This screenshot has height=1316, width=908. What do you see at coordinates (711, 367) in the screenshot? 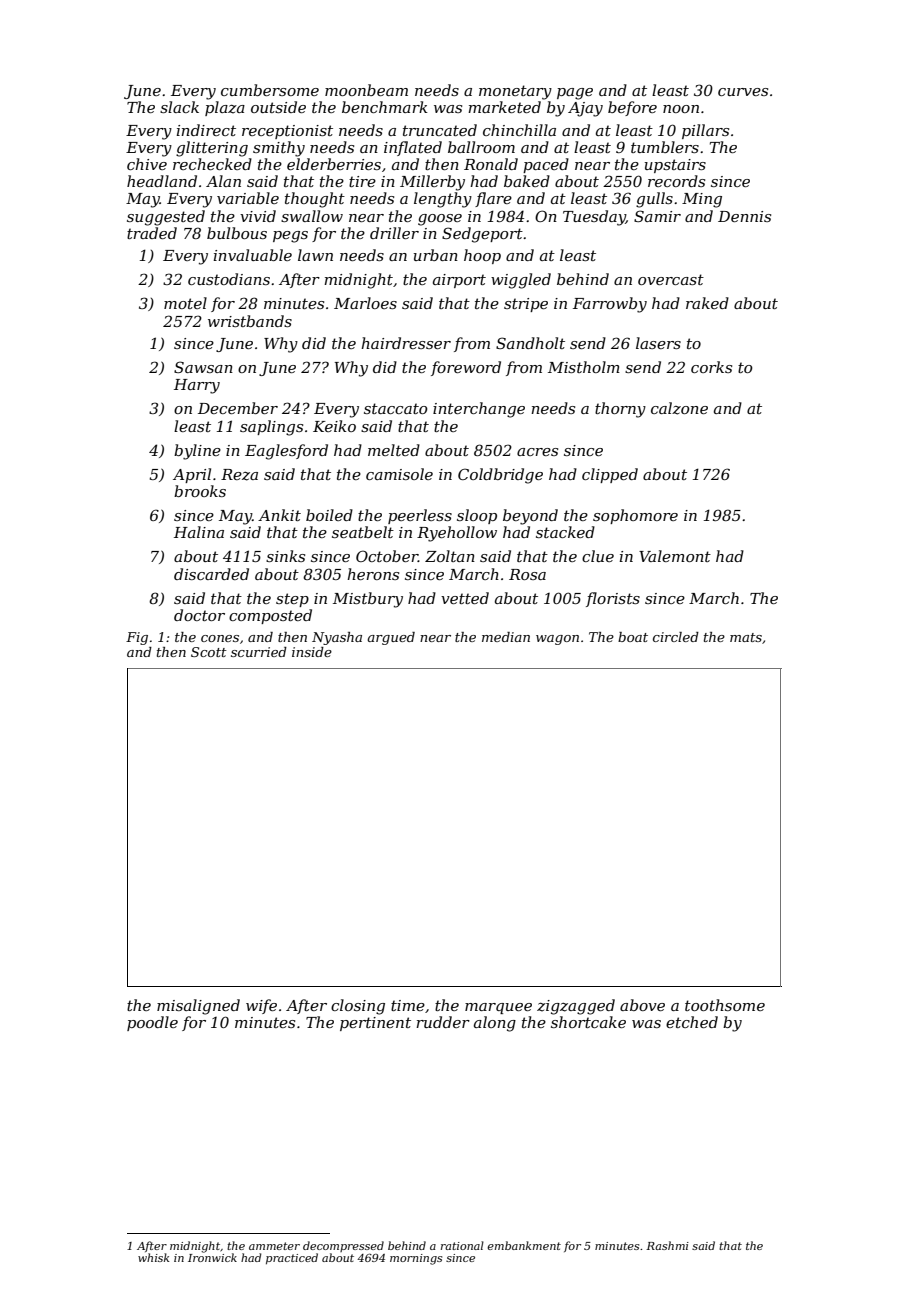
I see `corks` at bounding box center [711, 367].
